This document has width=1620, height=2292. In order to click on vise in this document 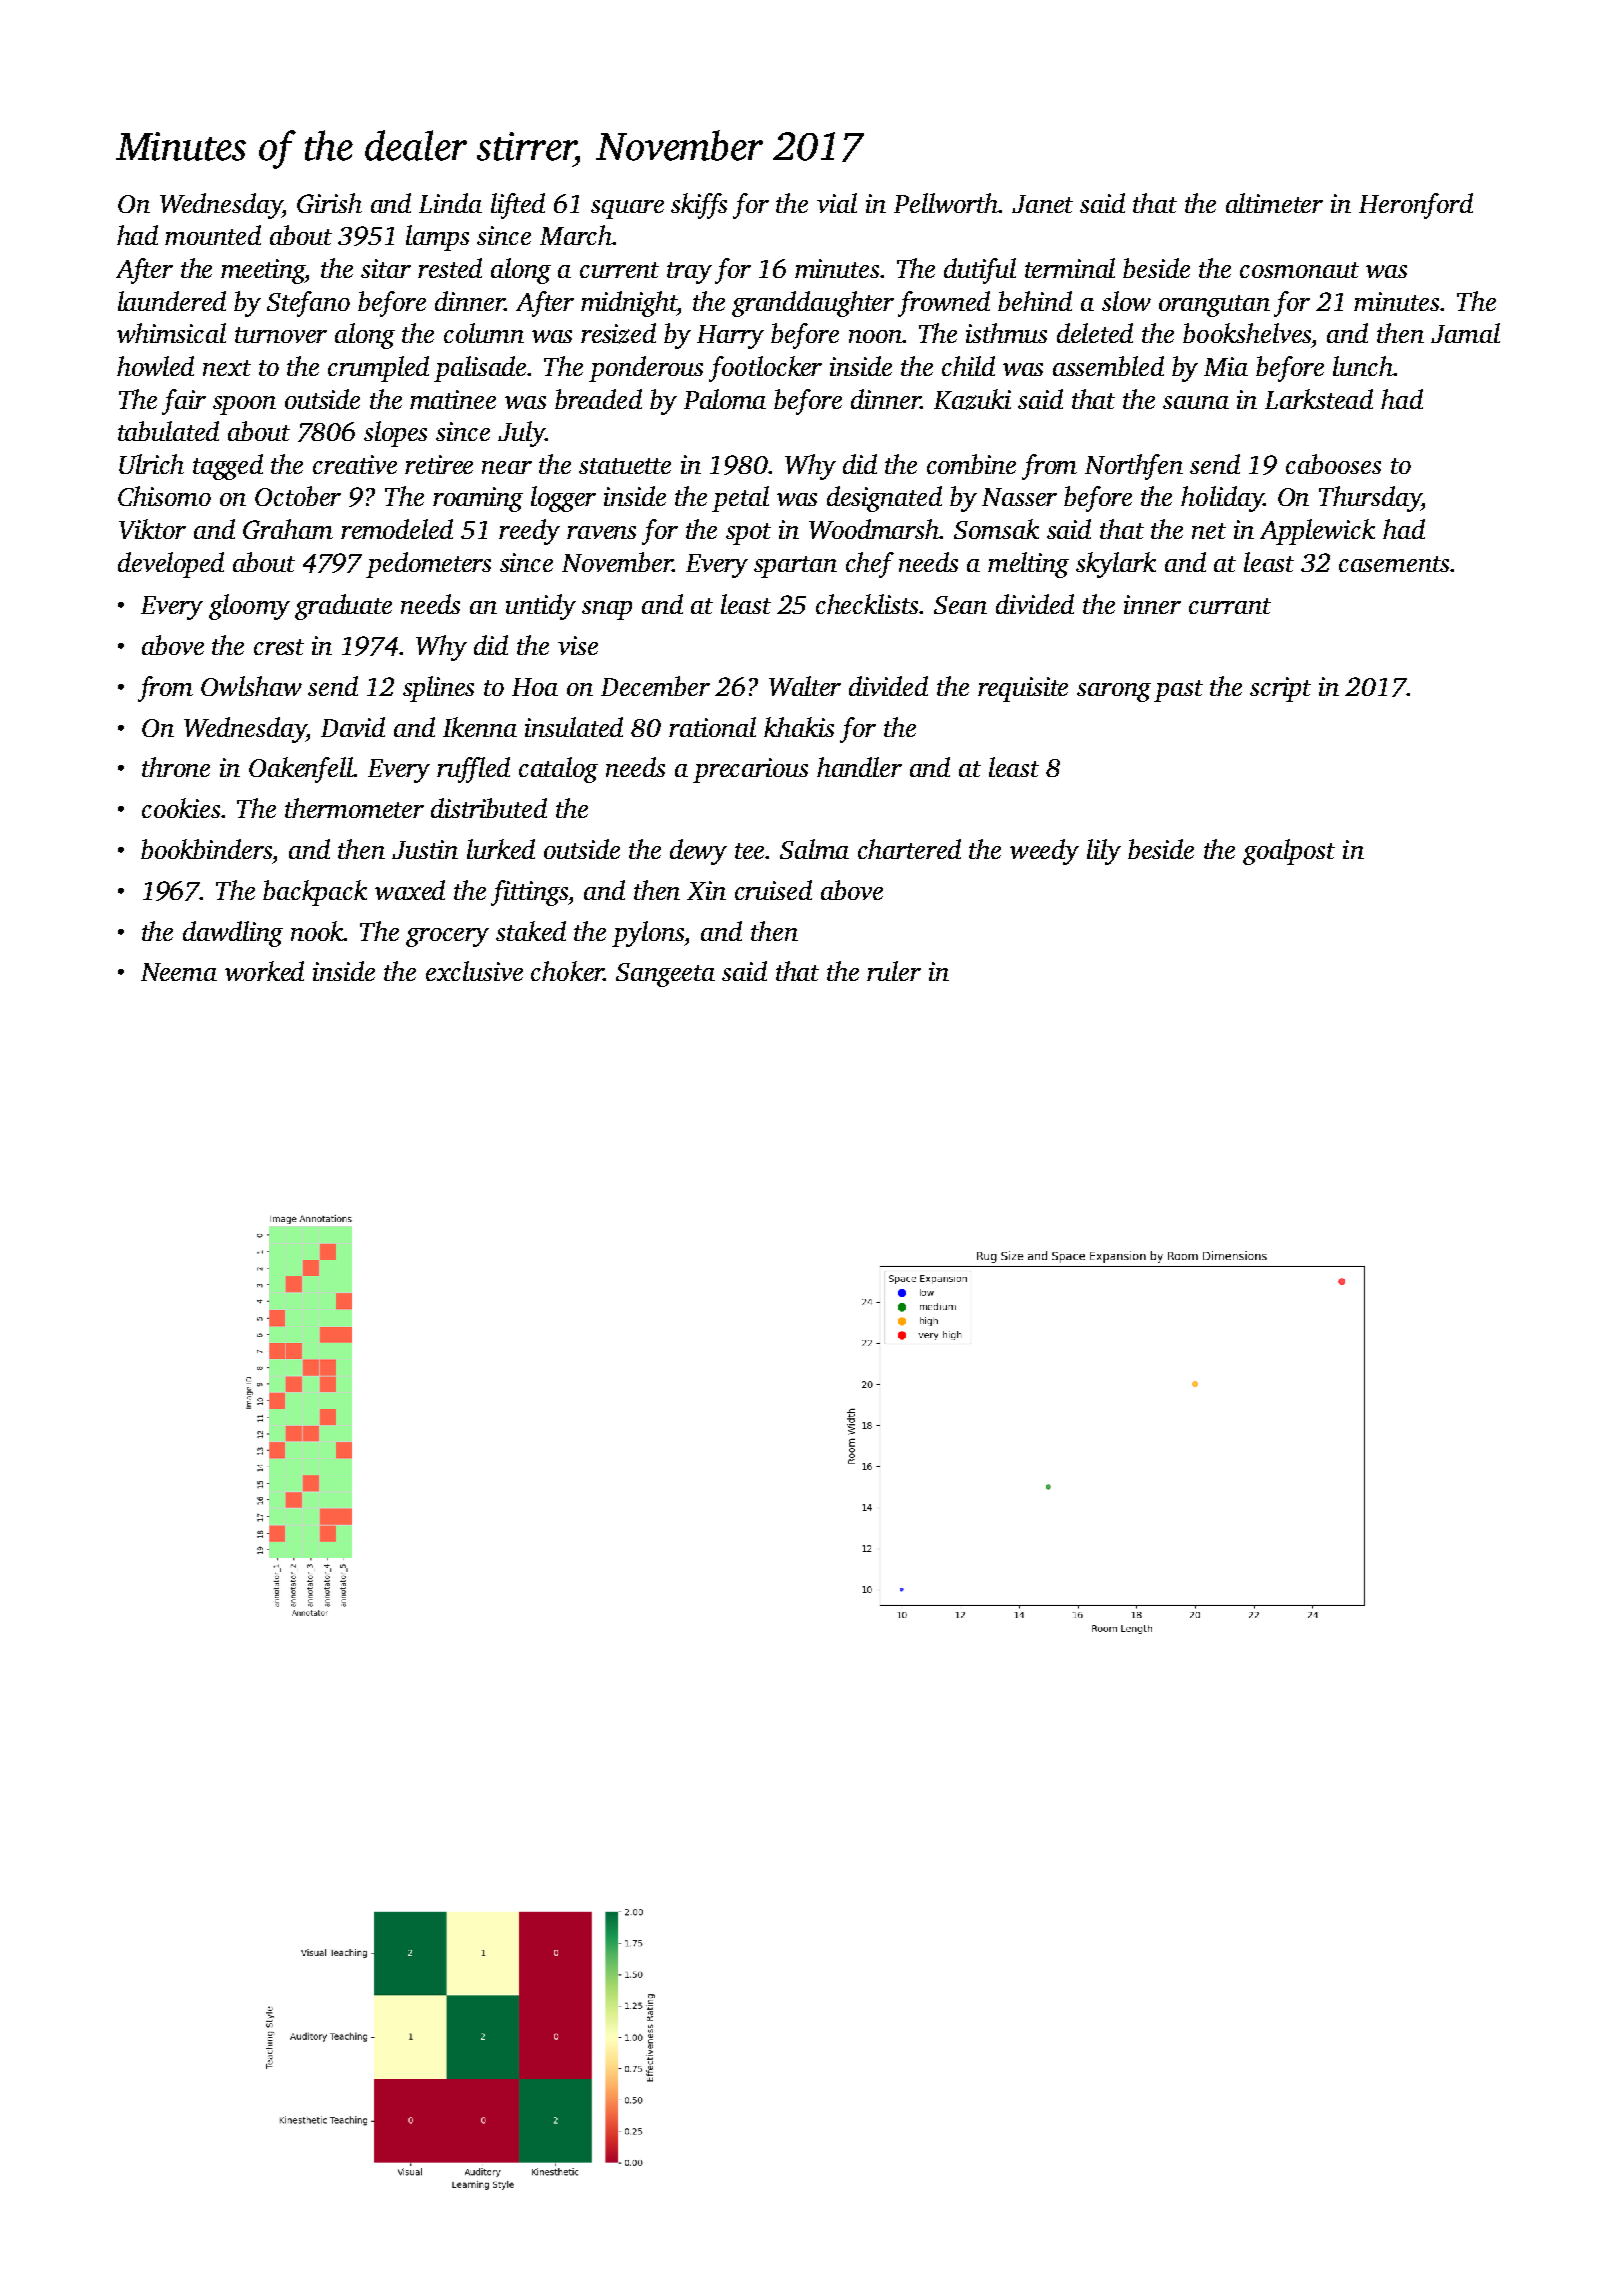, I will do `click(578, 645)`.
